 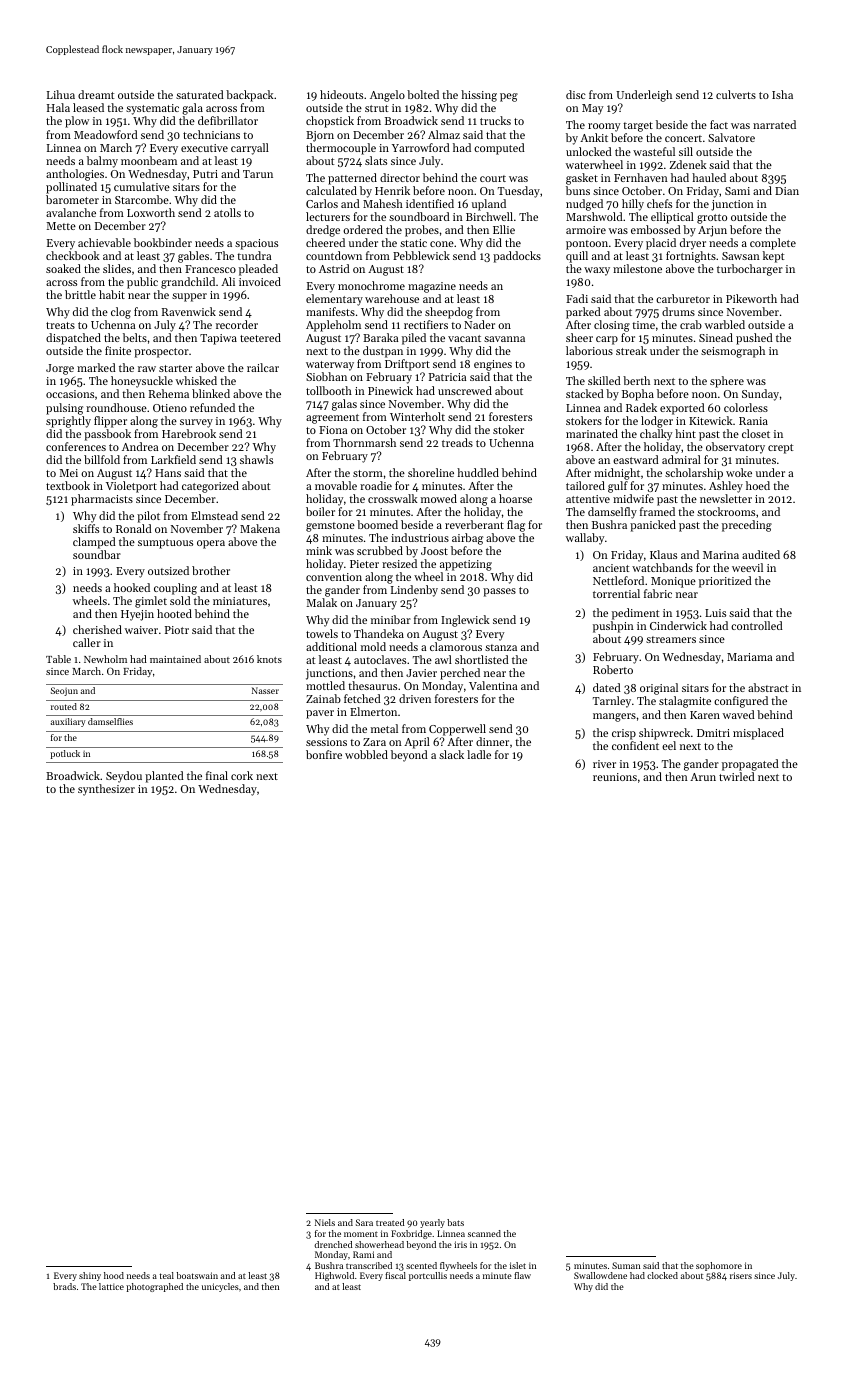 I want to click on cone, so click(x=442, y=244).
